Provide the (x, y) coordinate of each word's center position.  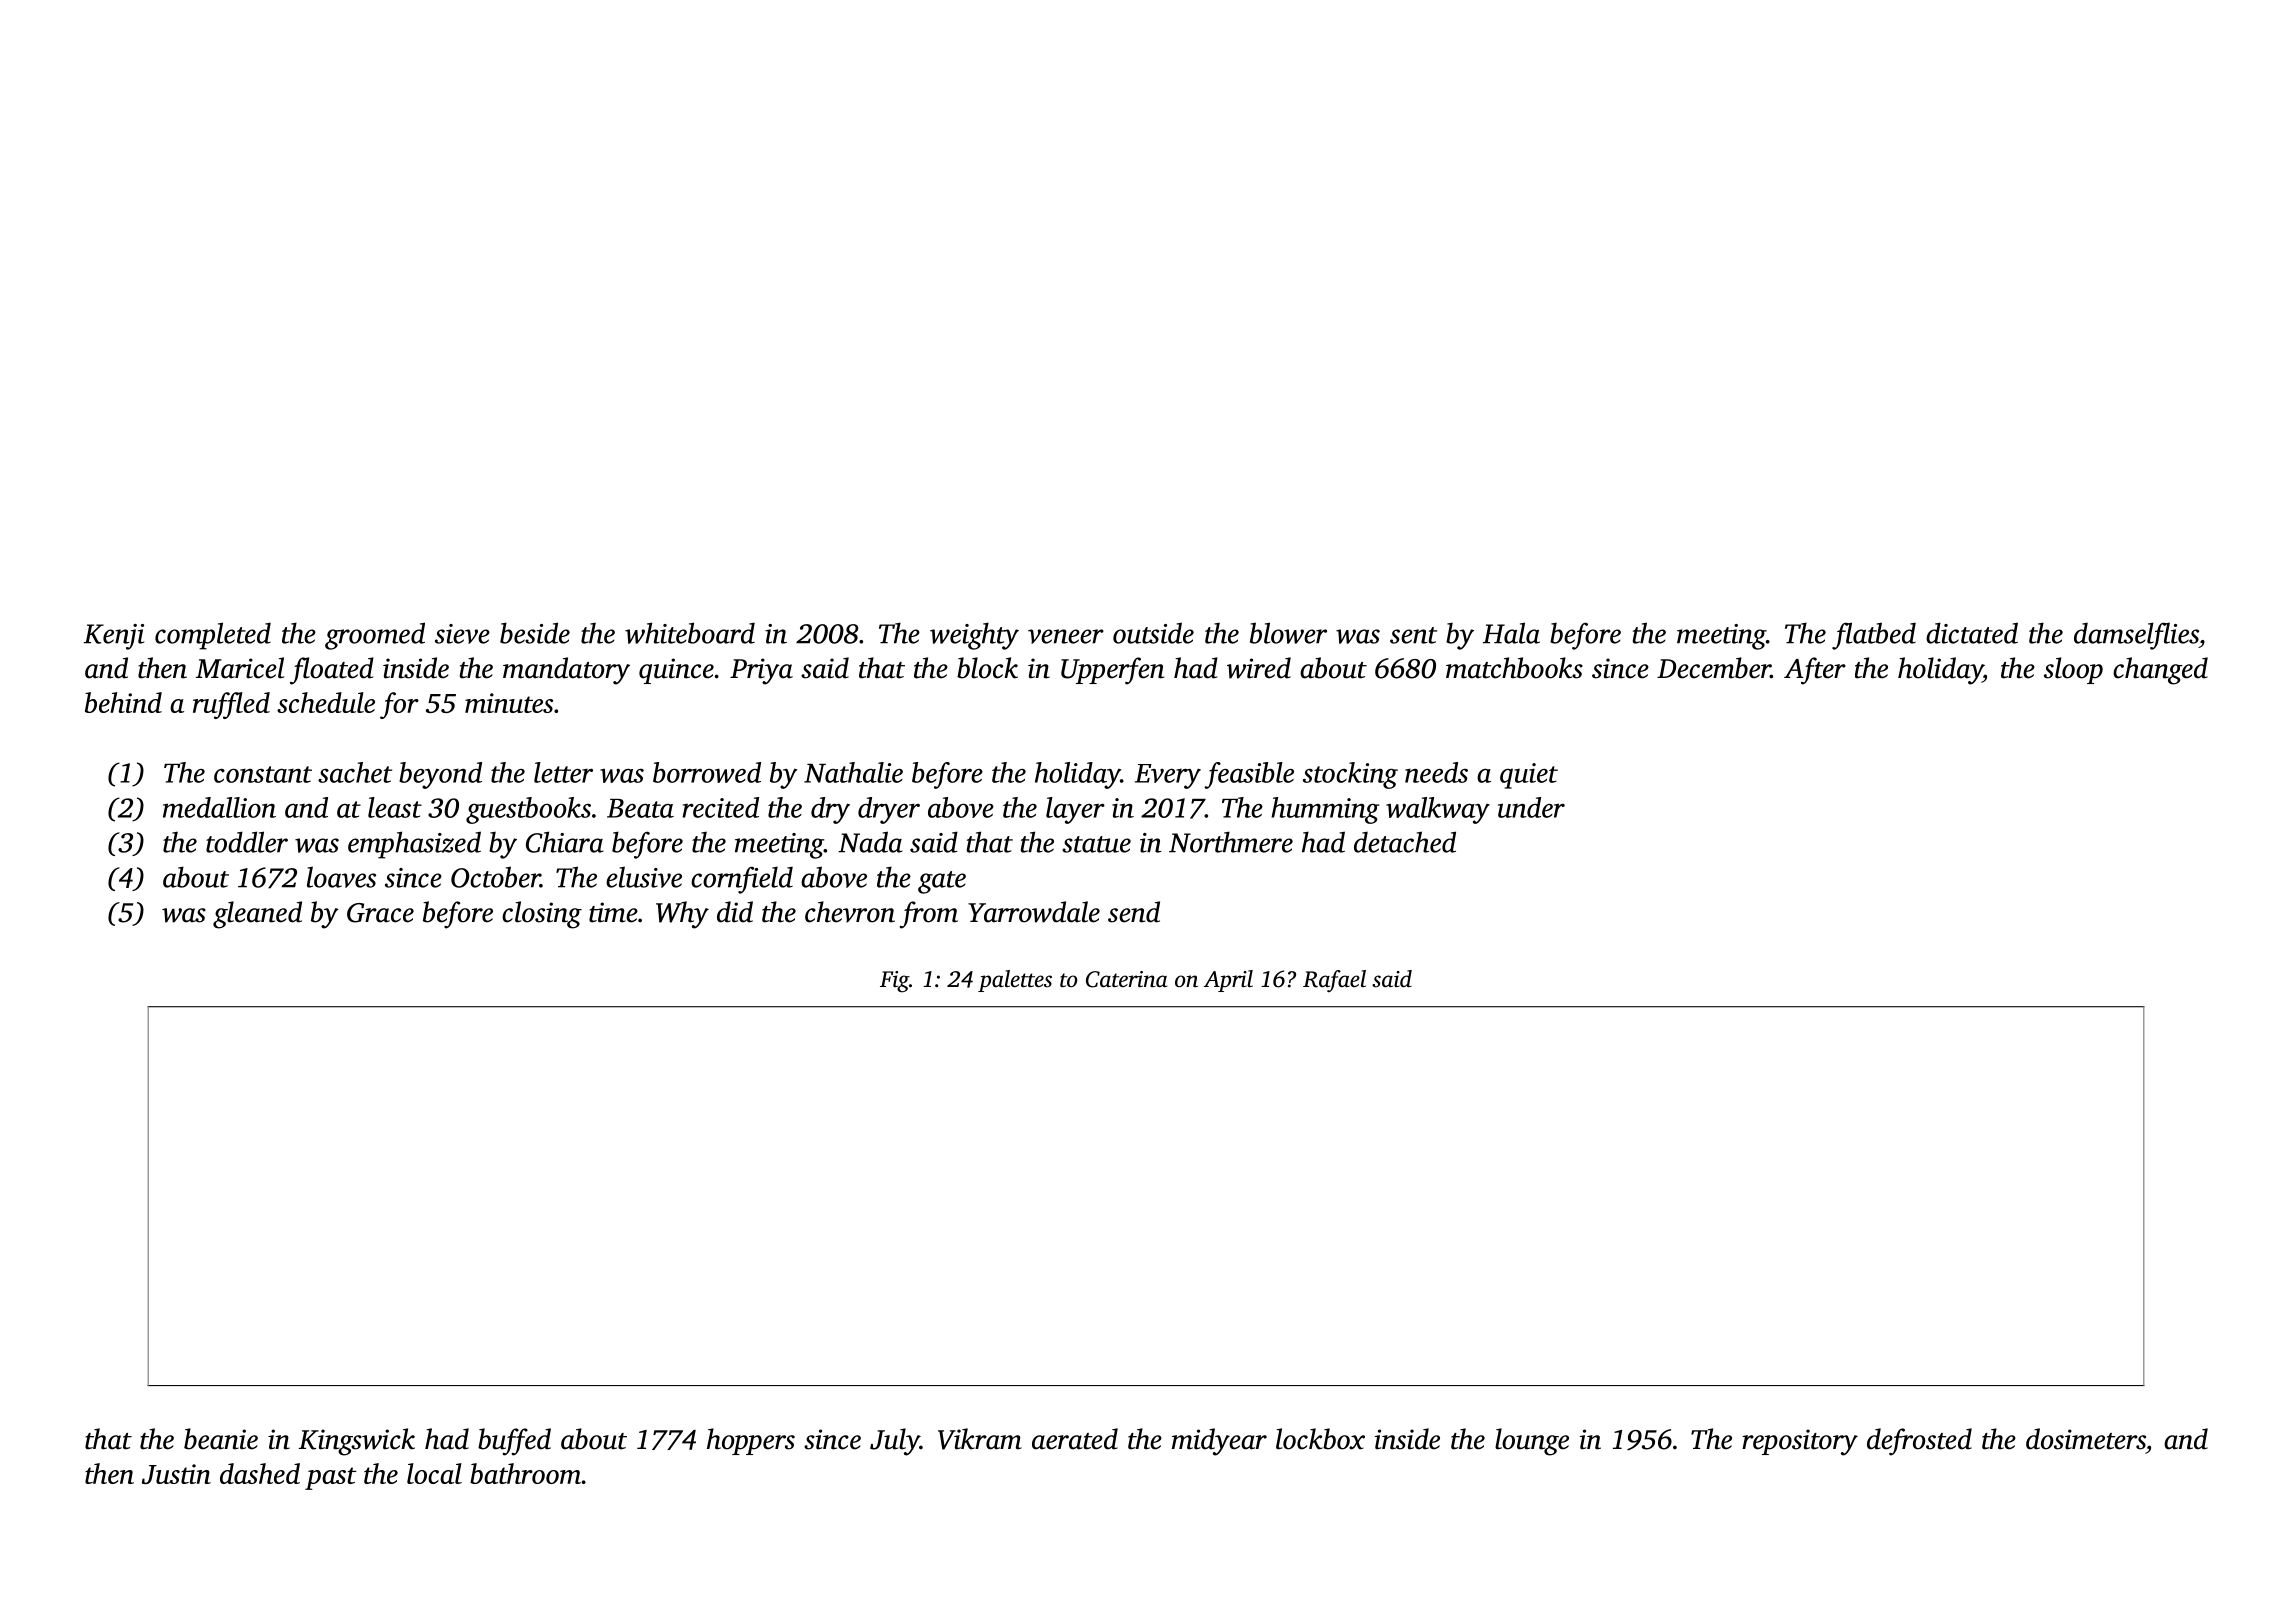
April (1228, 981)
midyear (1219, 1442)
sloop (2073, 670)
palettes (1015, 981)
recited (720, 807)
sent (1413, 635)
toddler (247, 842)
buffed (514, 1442)
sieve (462, 634)
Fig (894, 982)
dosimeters (2086, 1439)
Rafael (1334, 981)
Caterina (1126, 979)
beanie (221, 1439)
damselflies (2136, 636)
